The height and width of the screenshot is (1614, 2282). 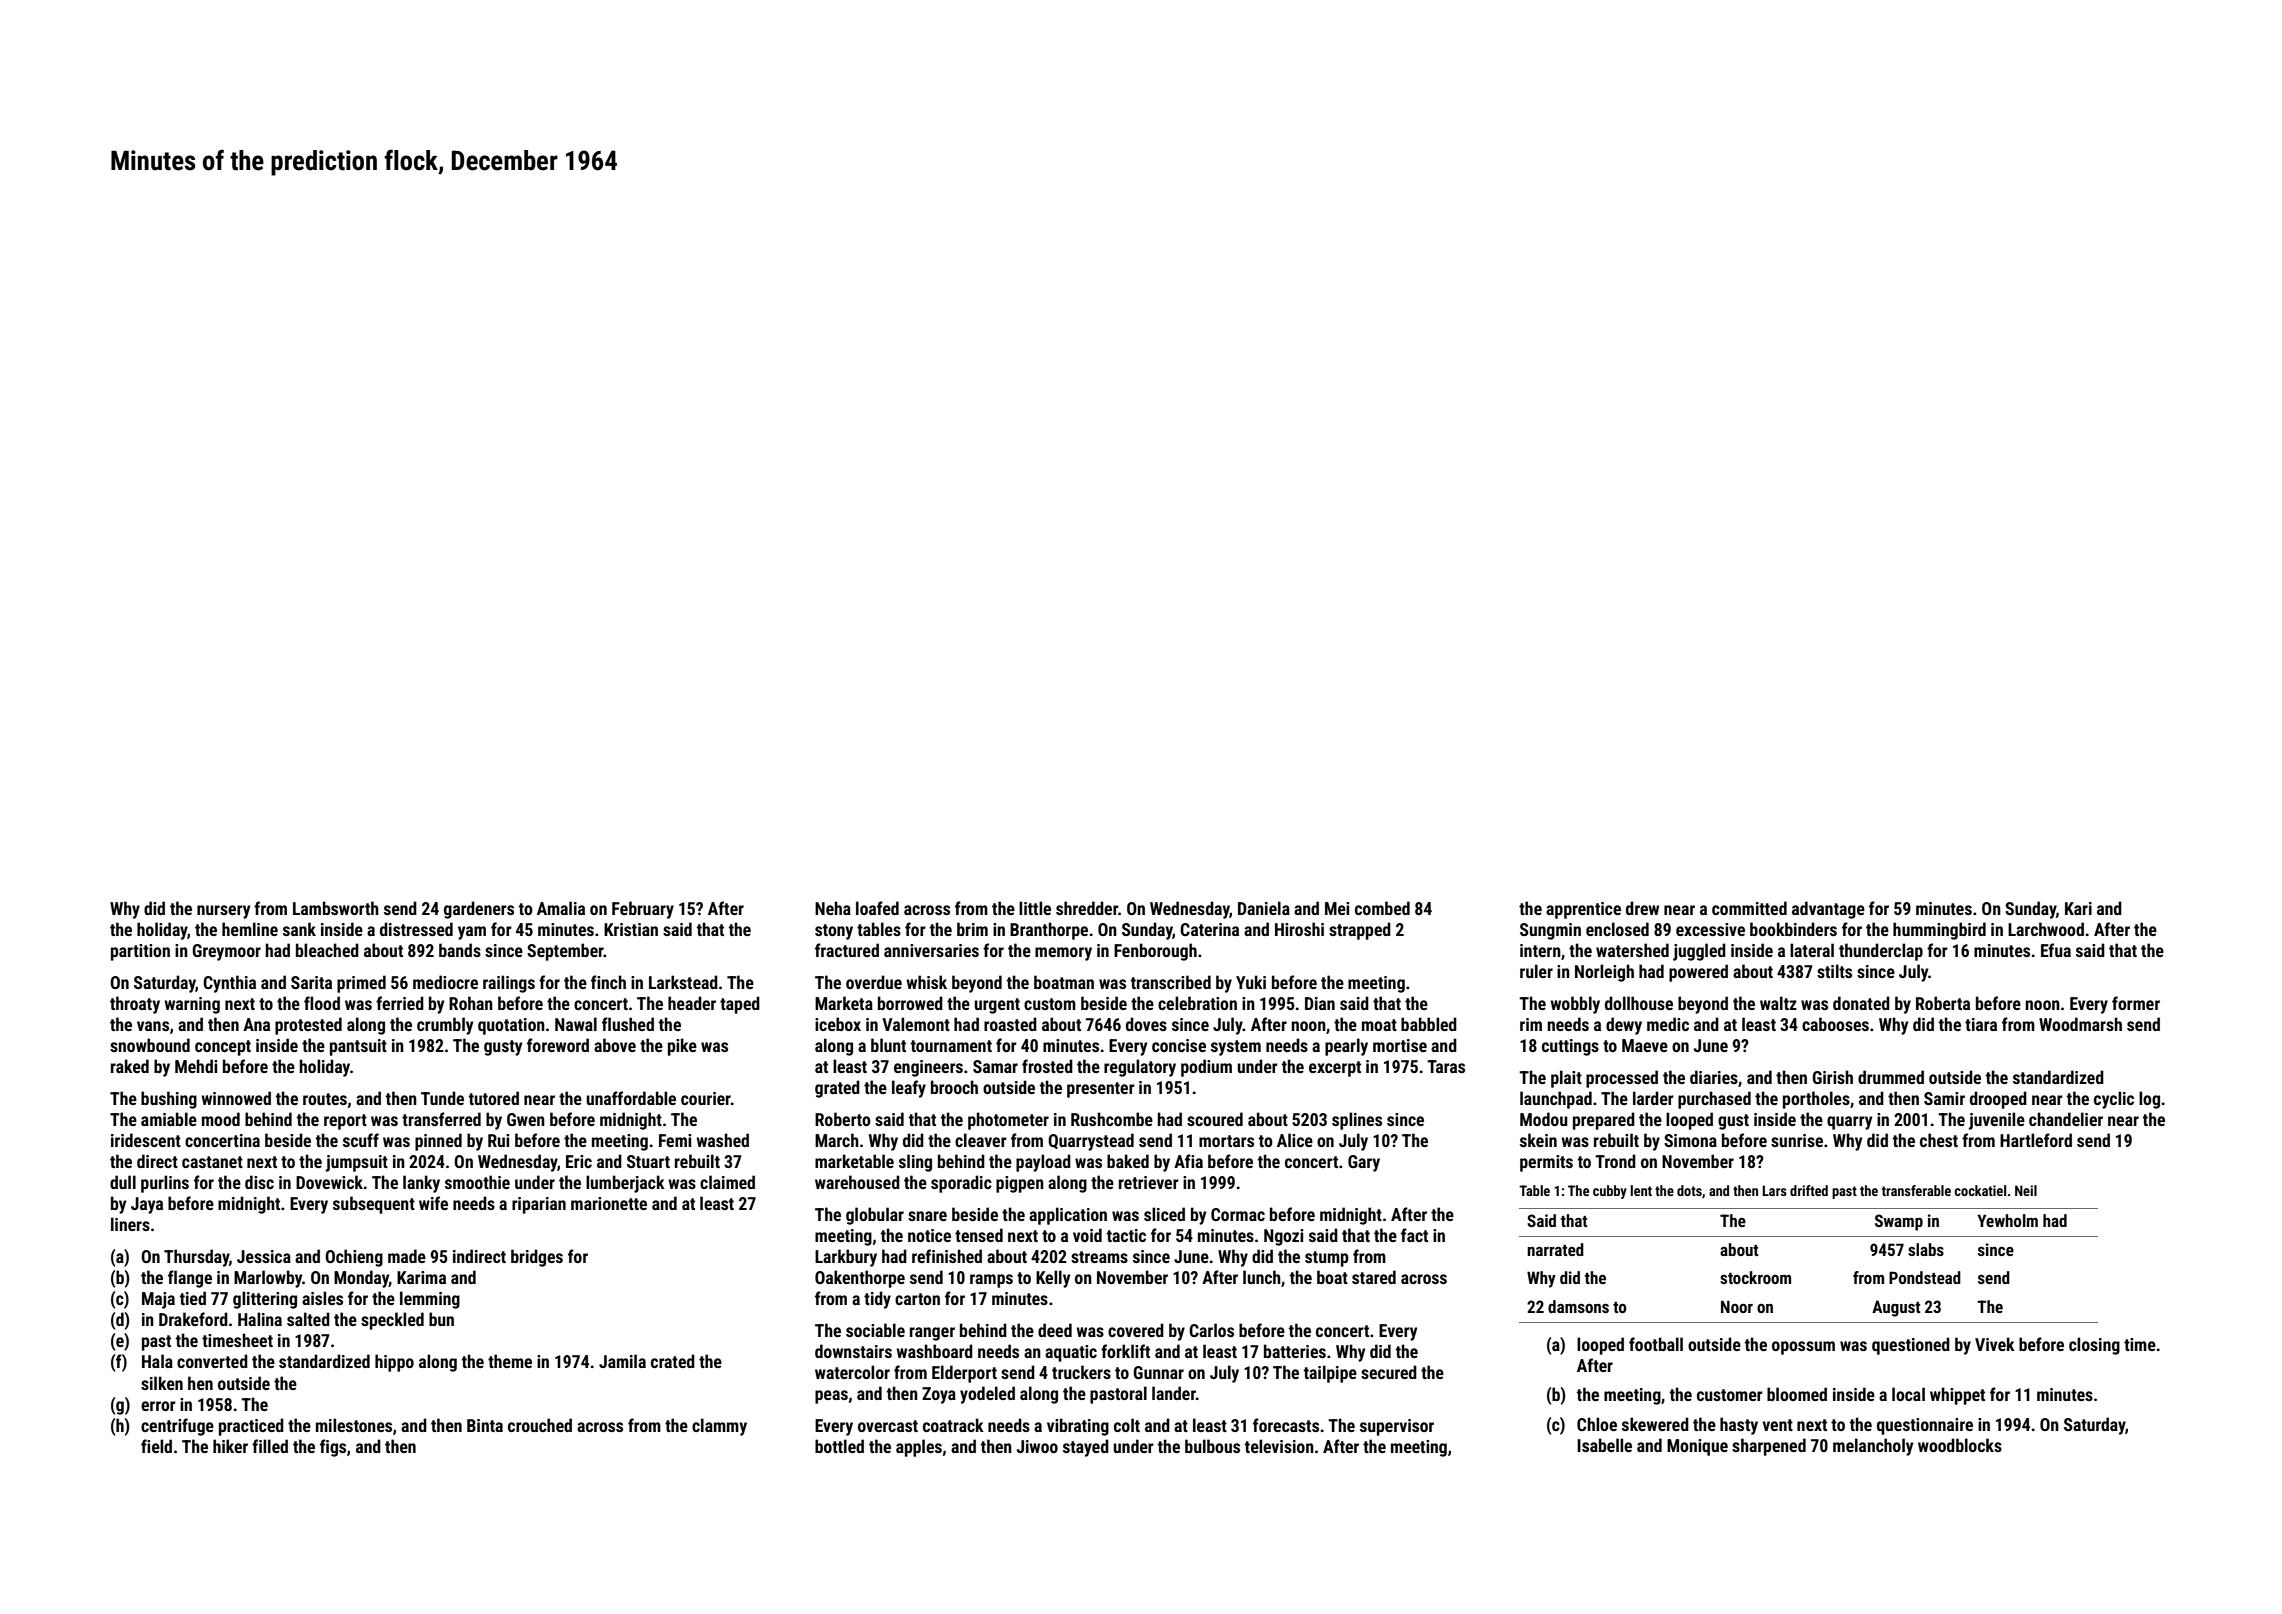 What do you see at coordinates (561, 908) in the screenshot?
I see `Amalia` at bounding box center [561, 908].
